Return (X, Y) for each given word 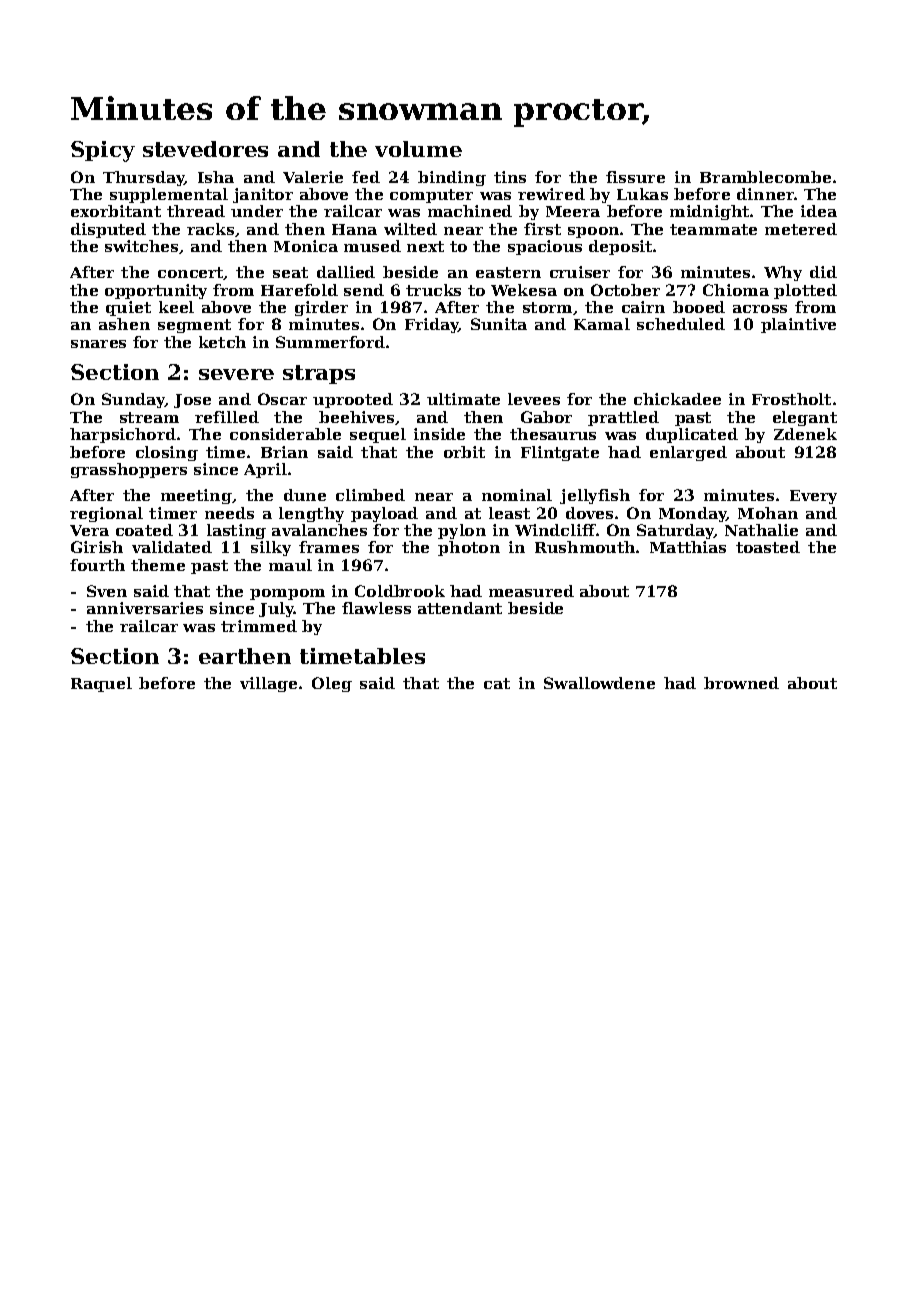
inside (439, 434)
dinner (766, 194)
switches (141, 246)
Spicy (103, 151)
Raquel (101, 684)
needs (229, 513)
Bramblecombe (765, 177)
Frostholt (791, 399)
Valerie (313, 177)
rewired (551, 194)
